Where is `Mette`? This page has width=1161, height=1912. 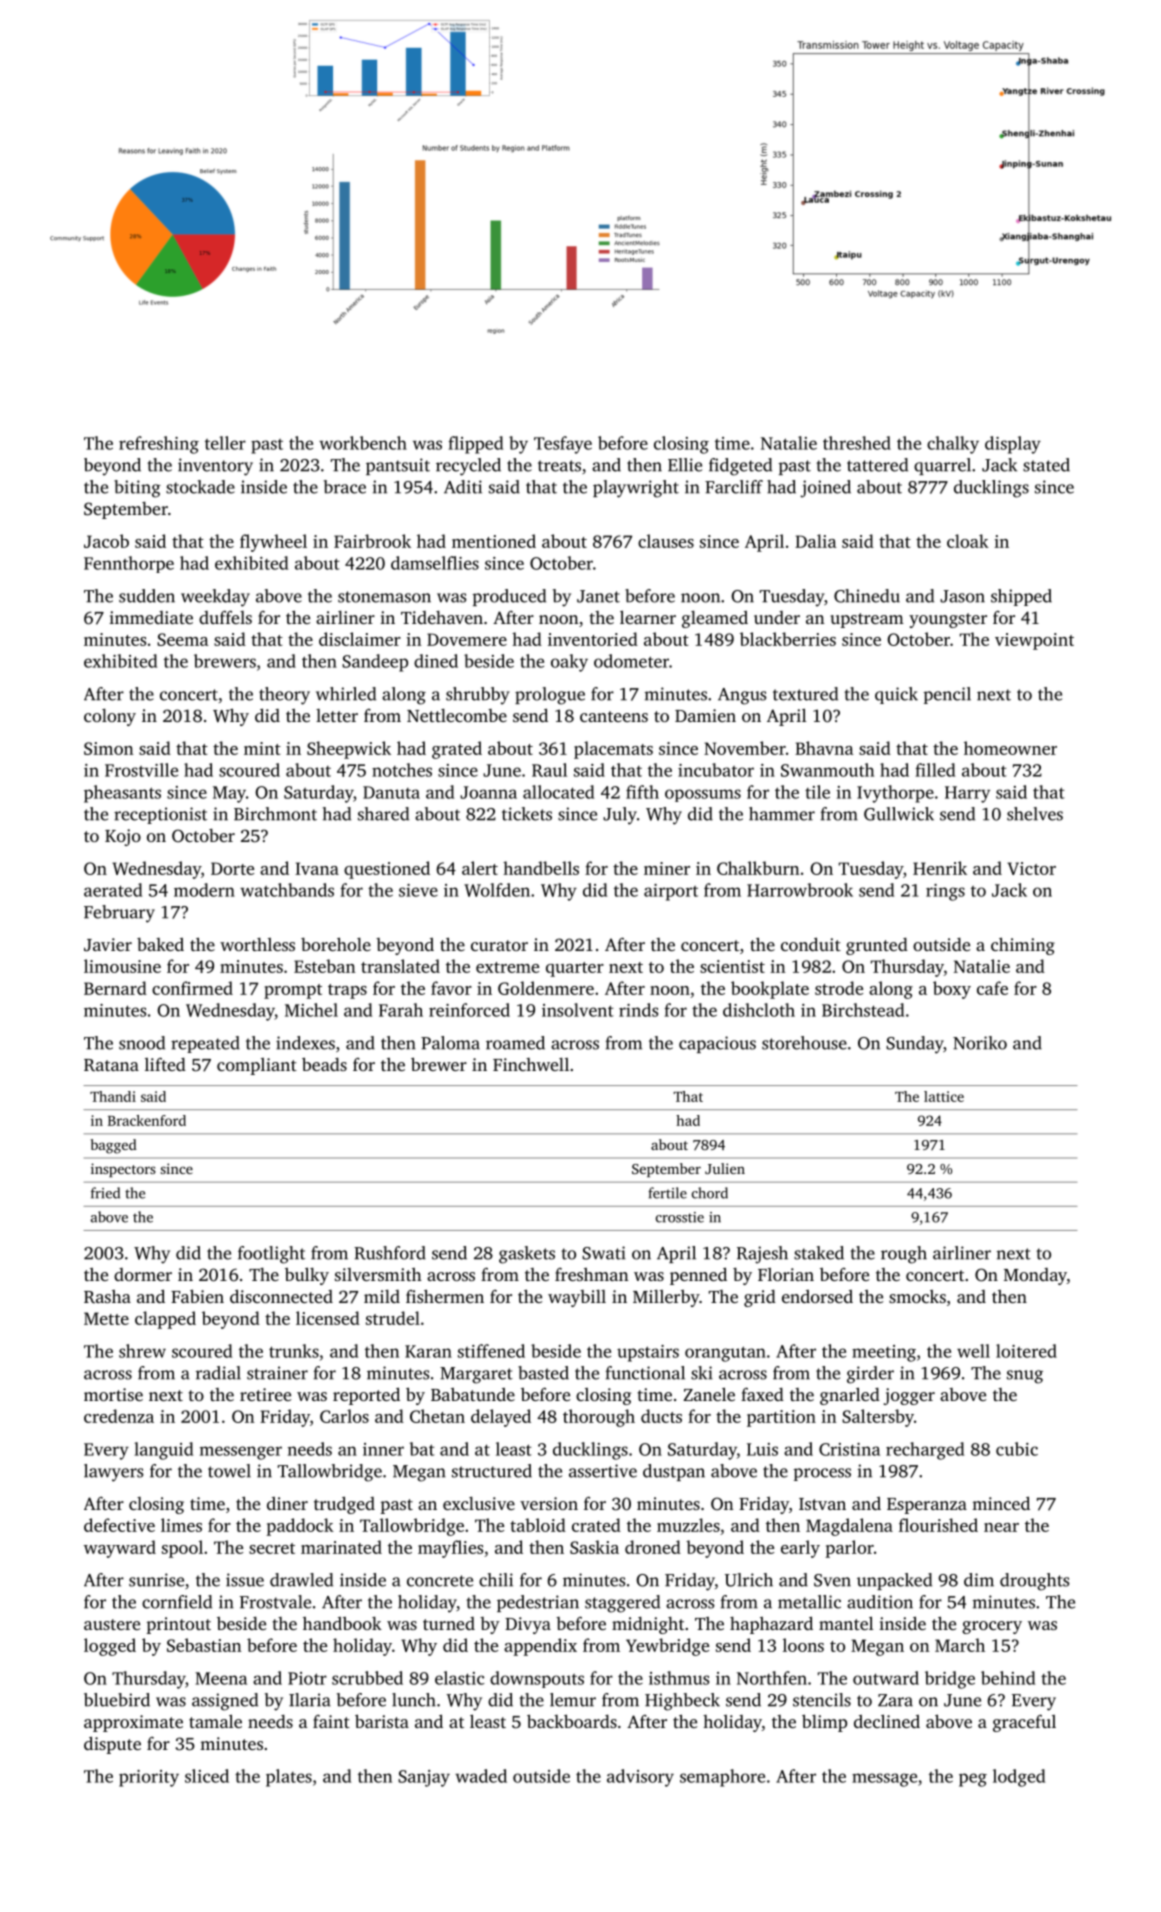 Mette is located at coordinates (106, 1318).
